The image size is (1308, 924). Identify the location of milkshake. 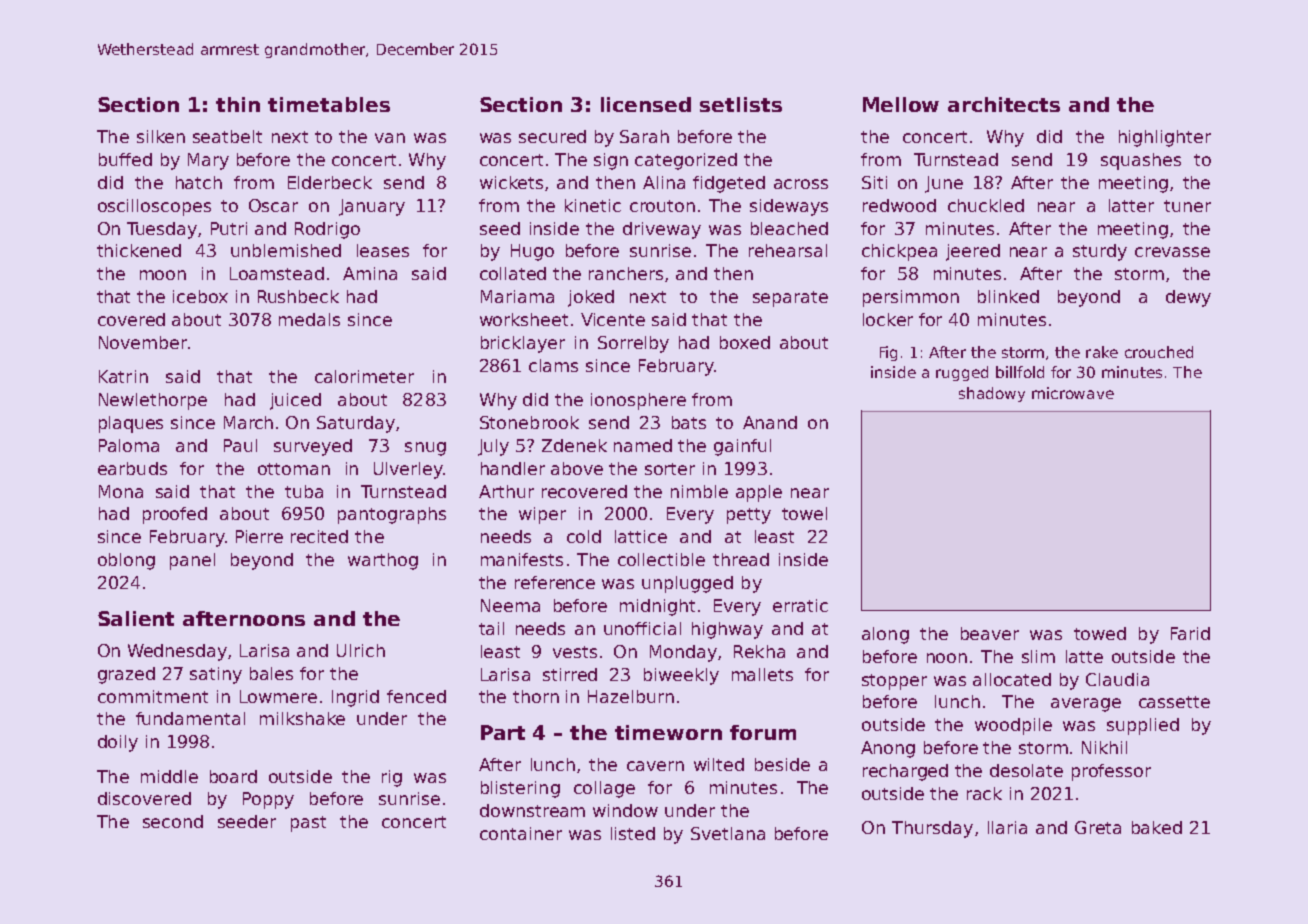
(302, 718).
